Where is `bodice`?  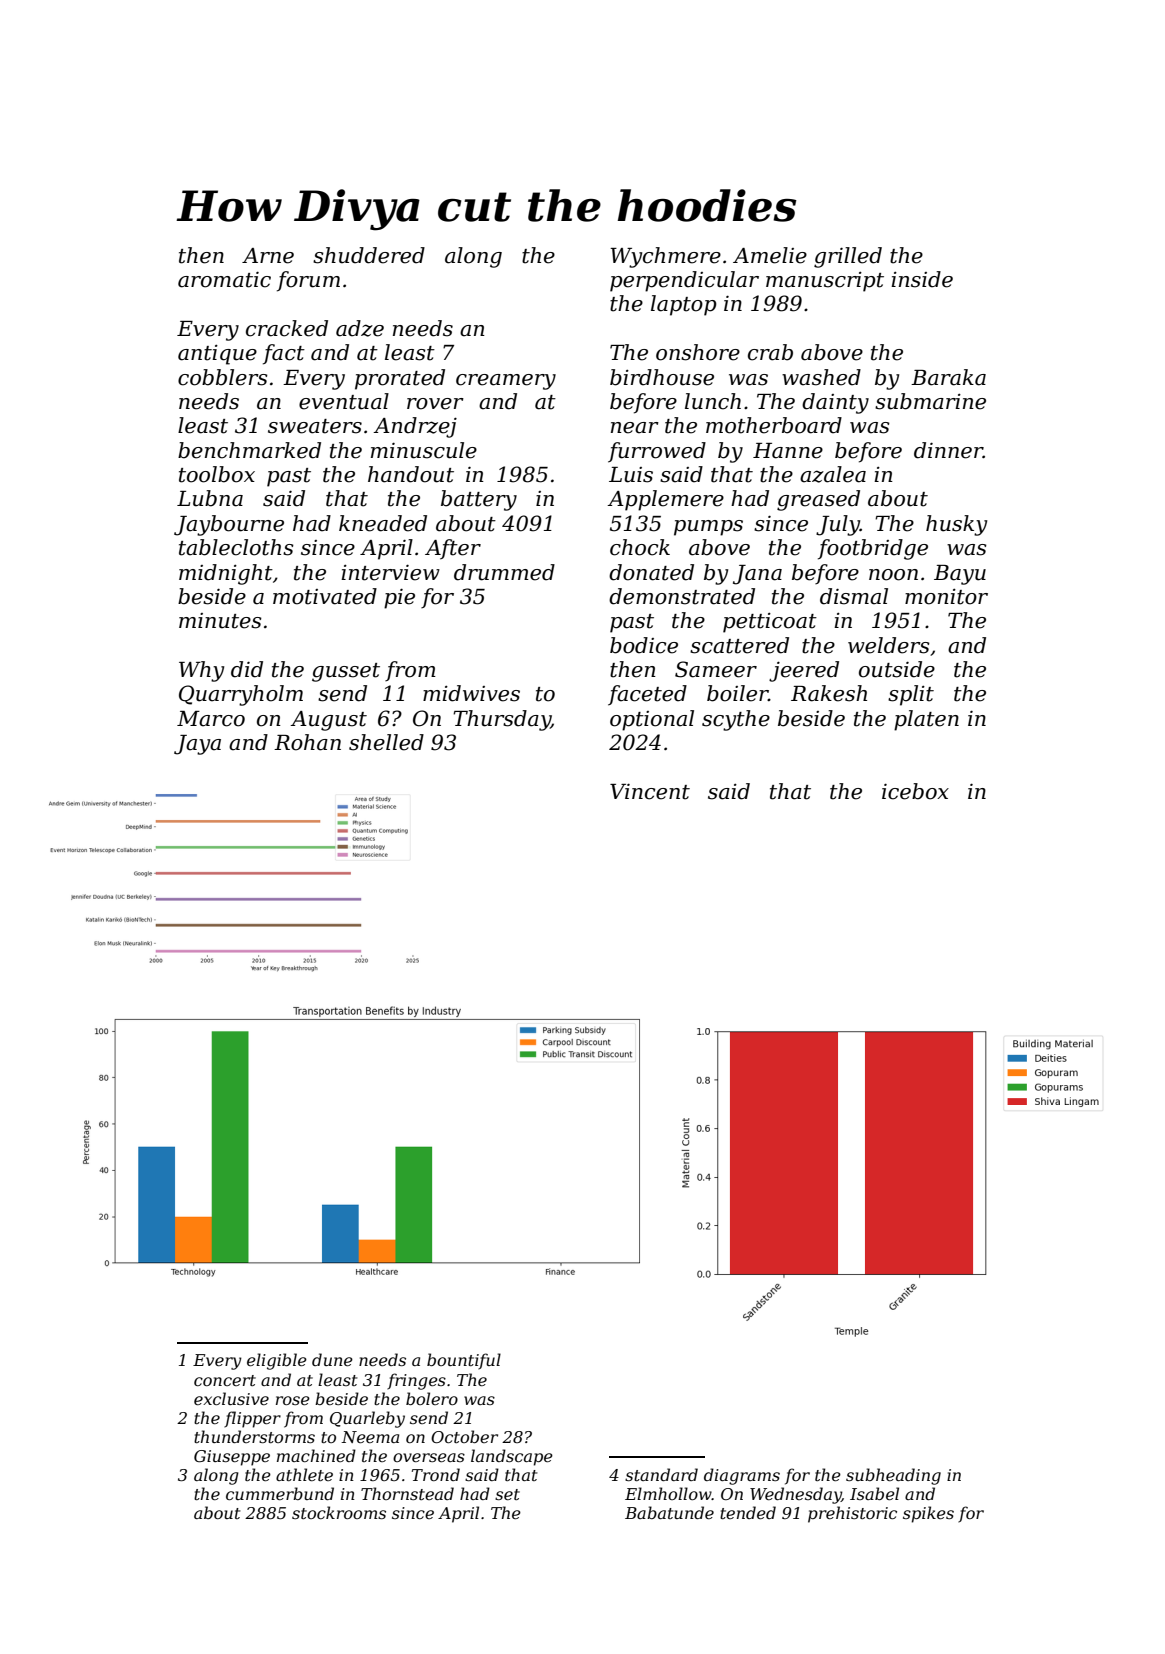 bodice is located at coordinates (644, 645).
